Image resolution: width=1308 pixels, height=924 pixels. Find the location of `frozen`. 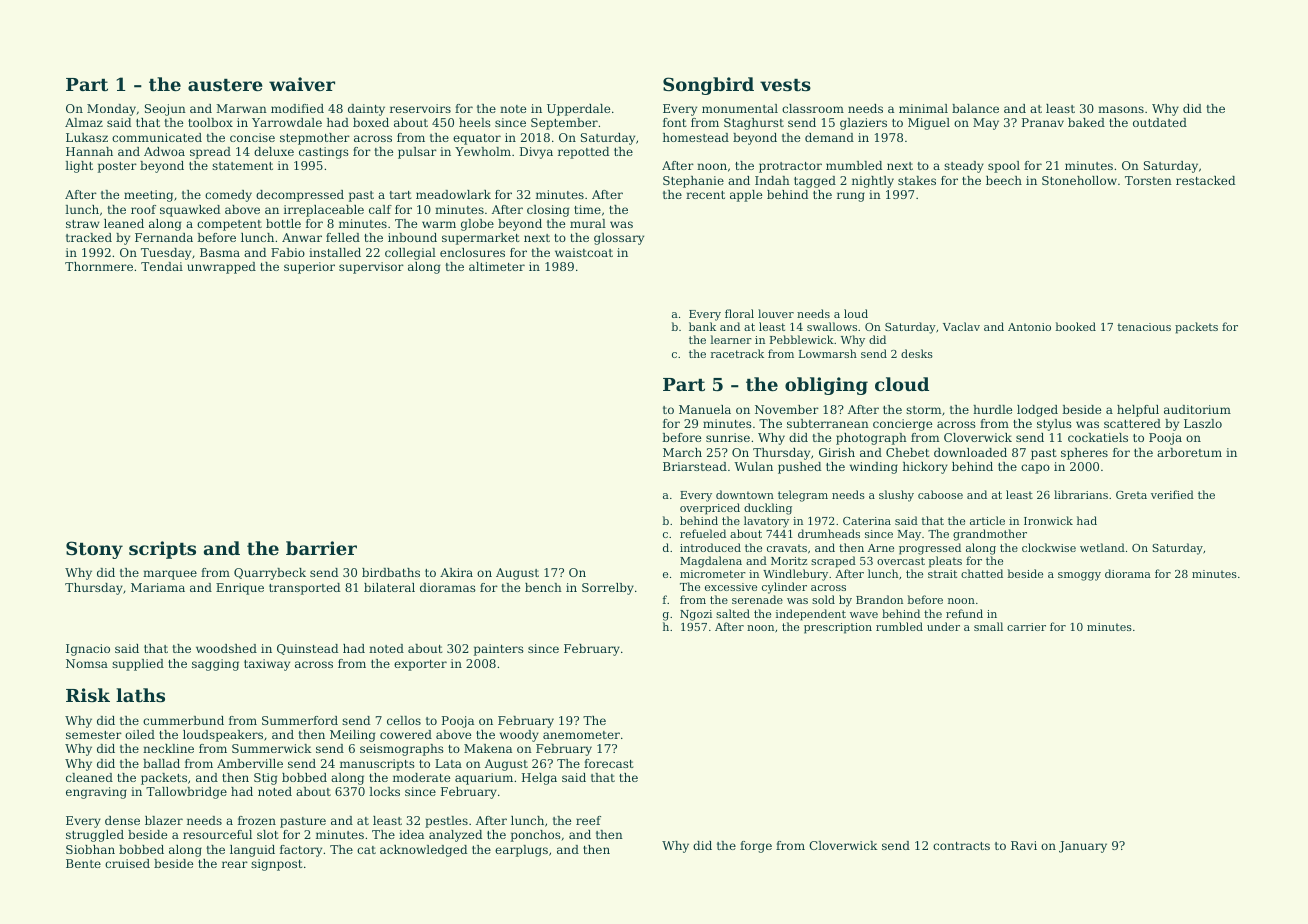

frozen is located at coordinates (257, 820).
